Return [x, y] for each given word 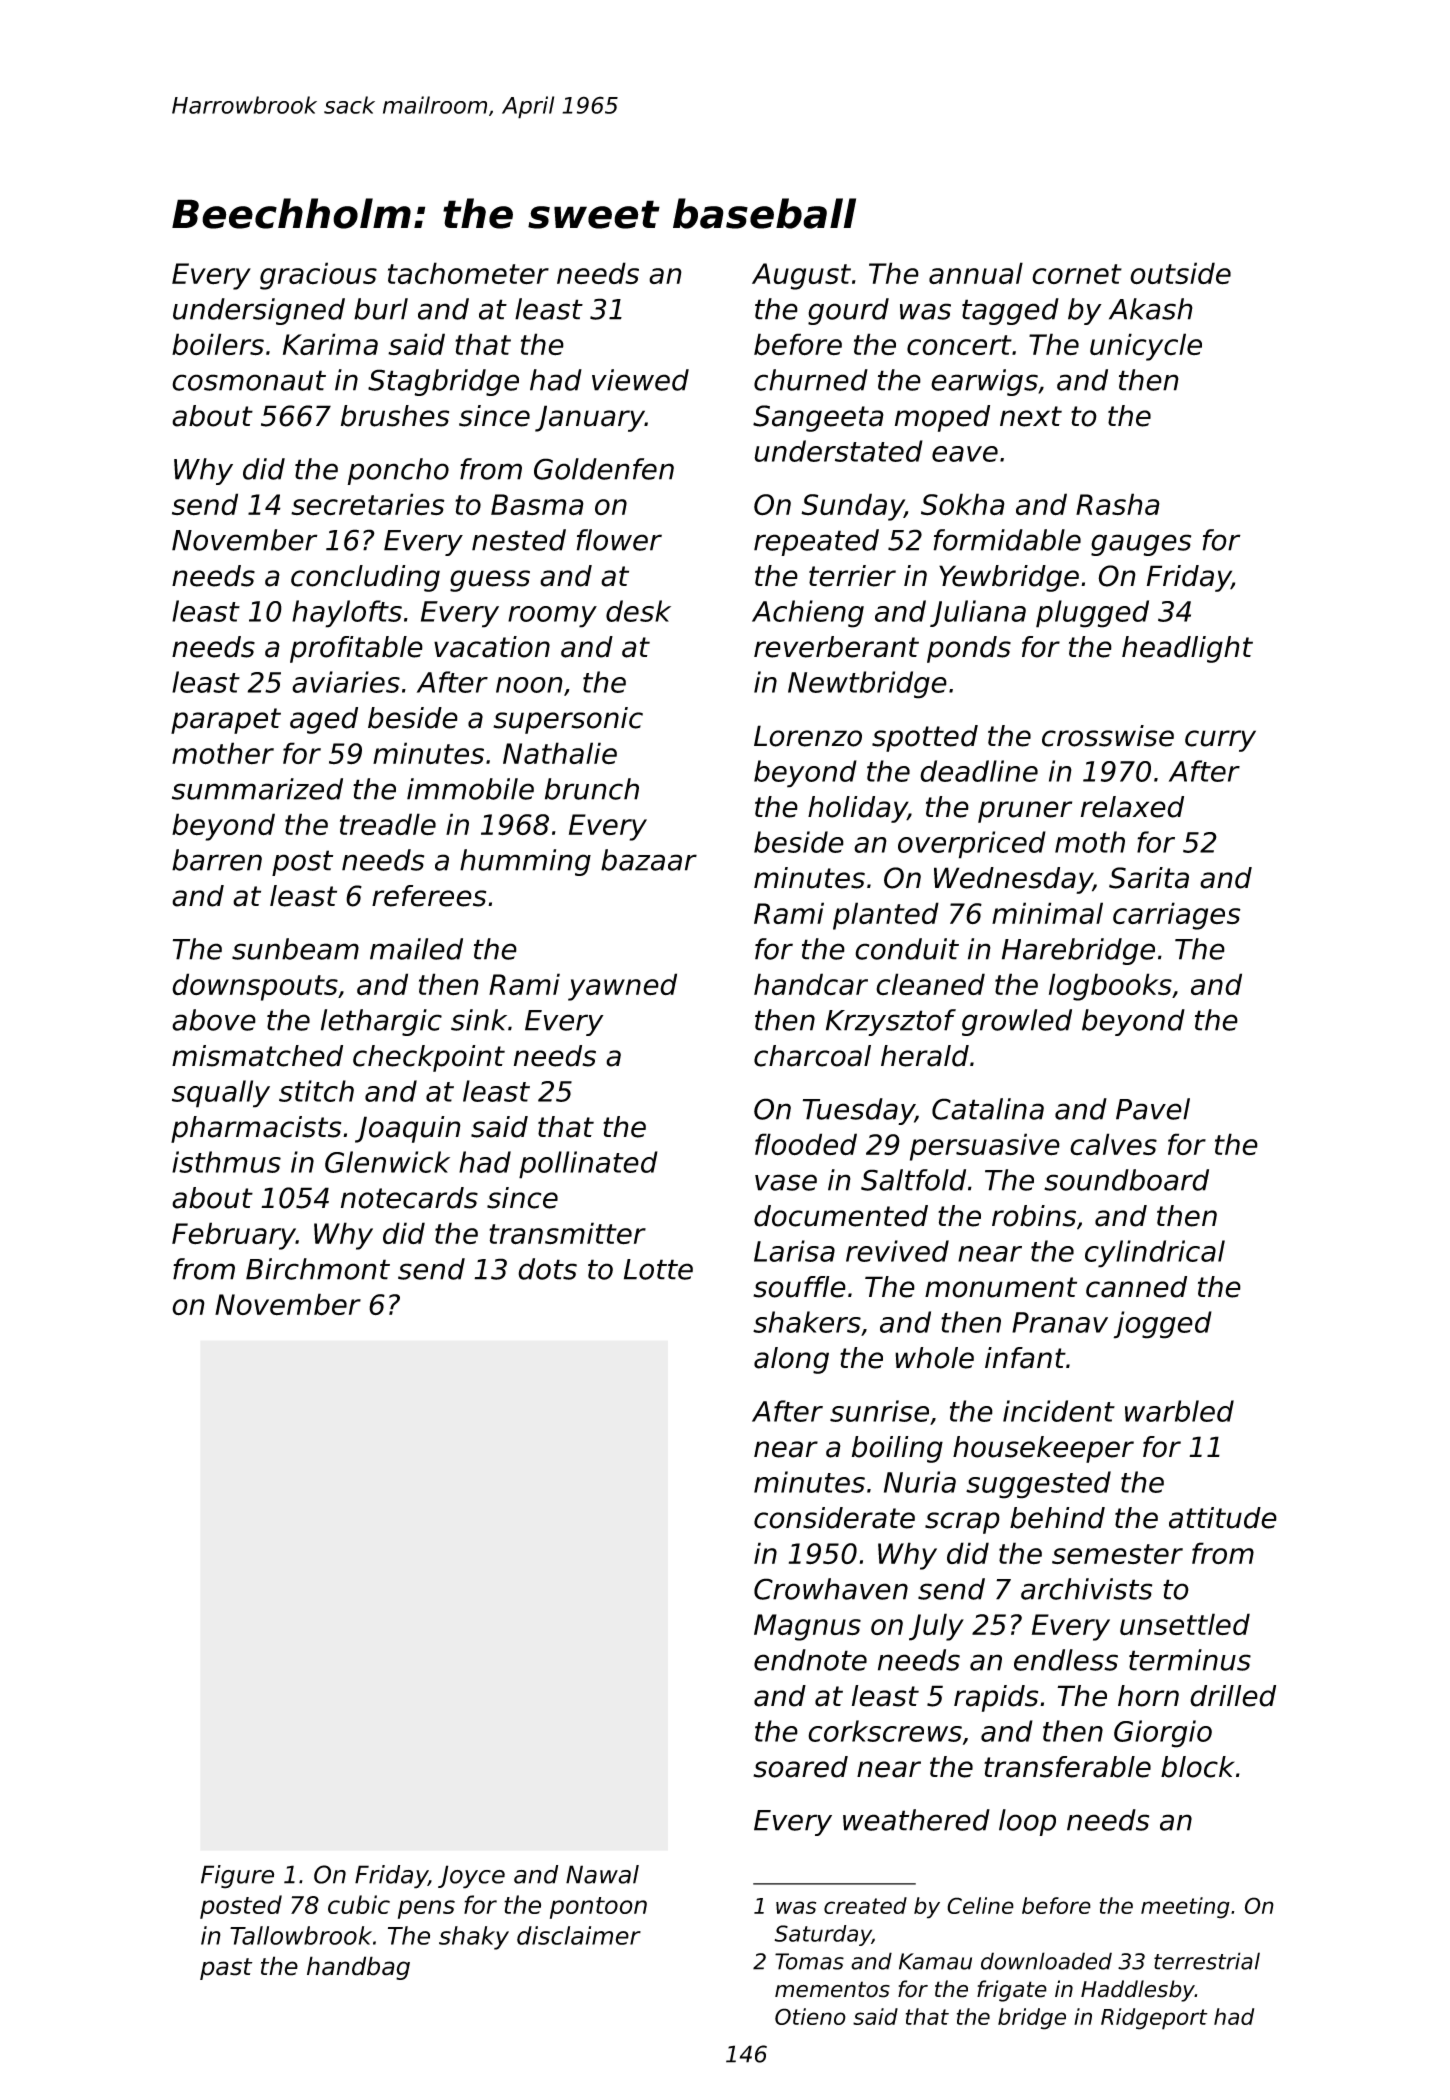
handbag [358, 1968]
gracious [318, 276]
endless [1066, 1660]
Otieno [810, 2016]
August [801, 276]
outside [1180, 273]
